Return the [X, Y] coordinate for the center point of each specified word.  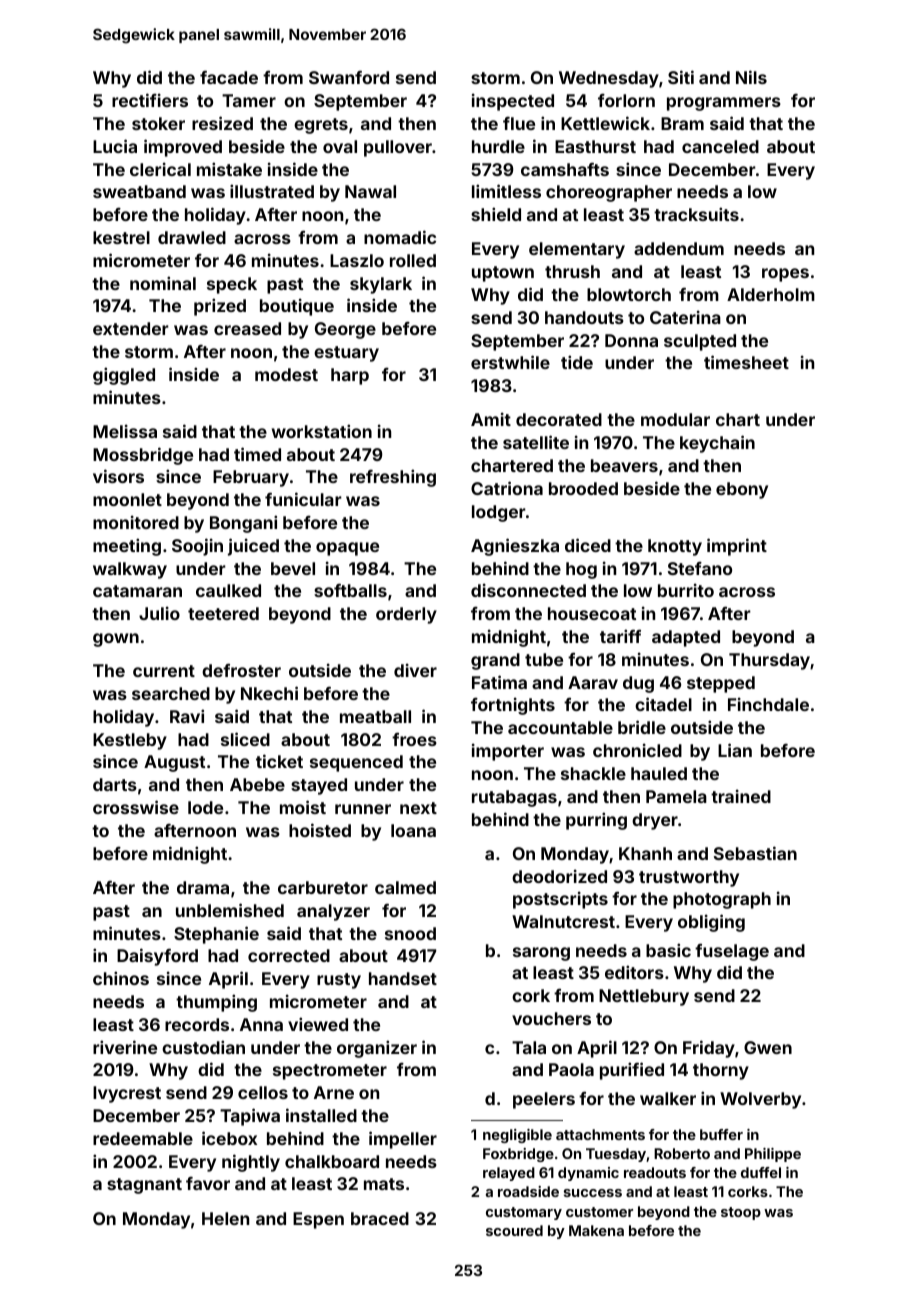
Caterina [685, 317]
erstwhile [510, 362]
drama [203, 887]
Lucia [115, 146]
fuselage [732, 952]
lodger [499, 513]
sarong [541, 954]
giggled [124, 376]
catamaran [137, 591]
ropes [785, 275]
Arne [334, 1092]
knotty [675, 547]
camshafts [565, 169]
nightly [251, 1163]
